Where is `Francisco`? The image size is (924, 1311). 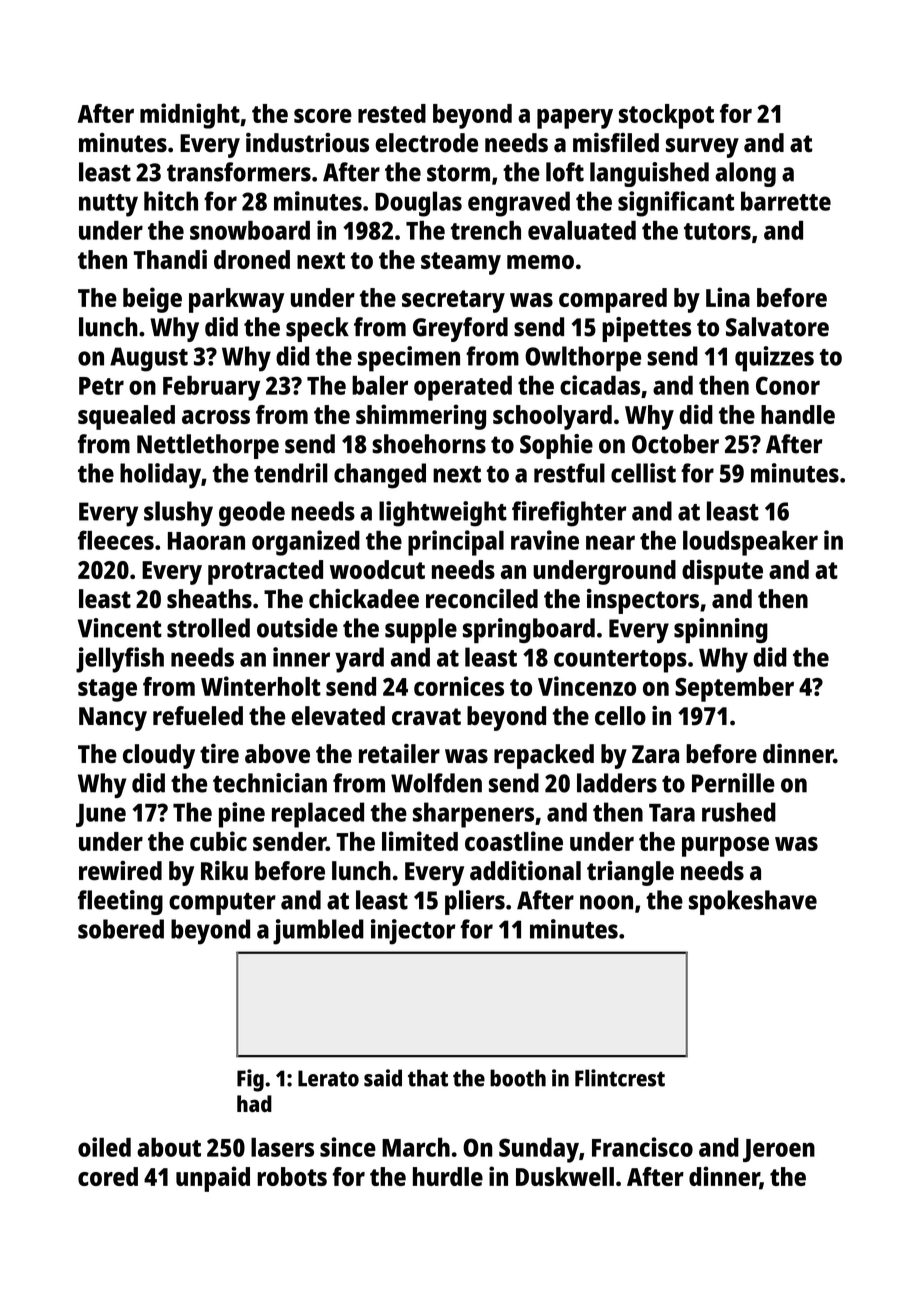 Francisco is located at coordinates (642, 1147).
